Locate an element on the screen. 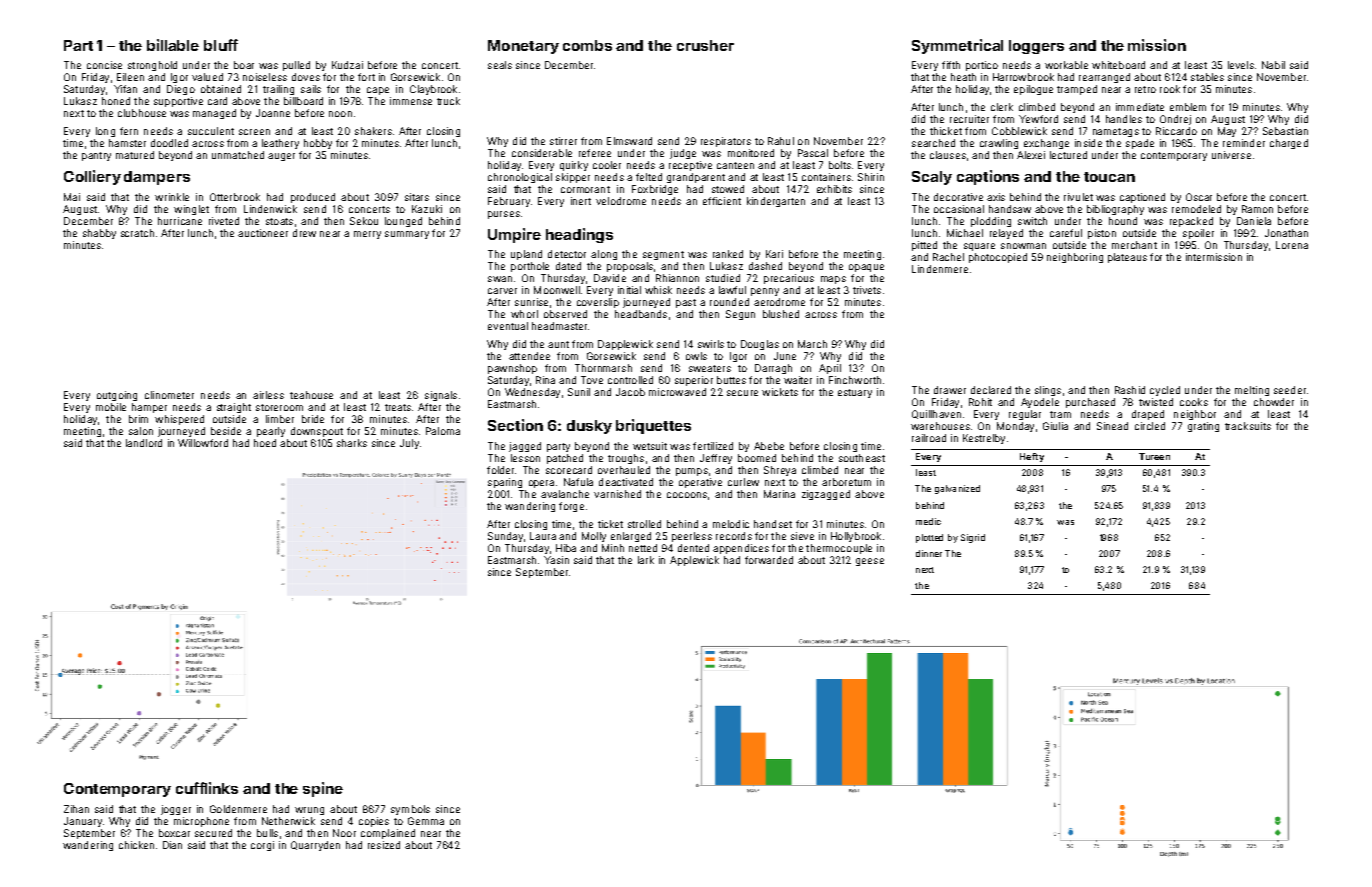  geese is located at coordinates (870, 562).
